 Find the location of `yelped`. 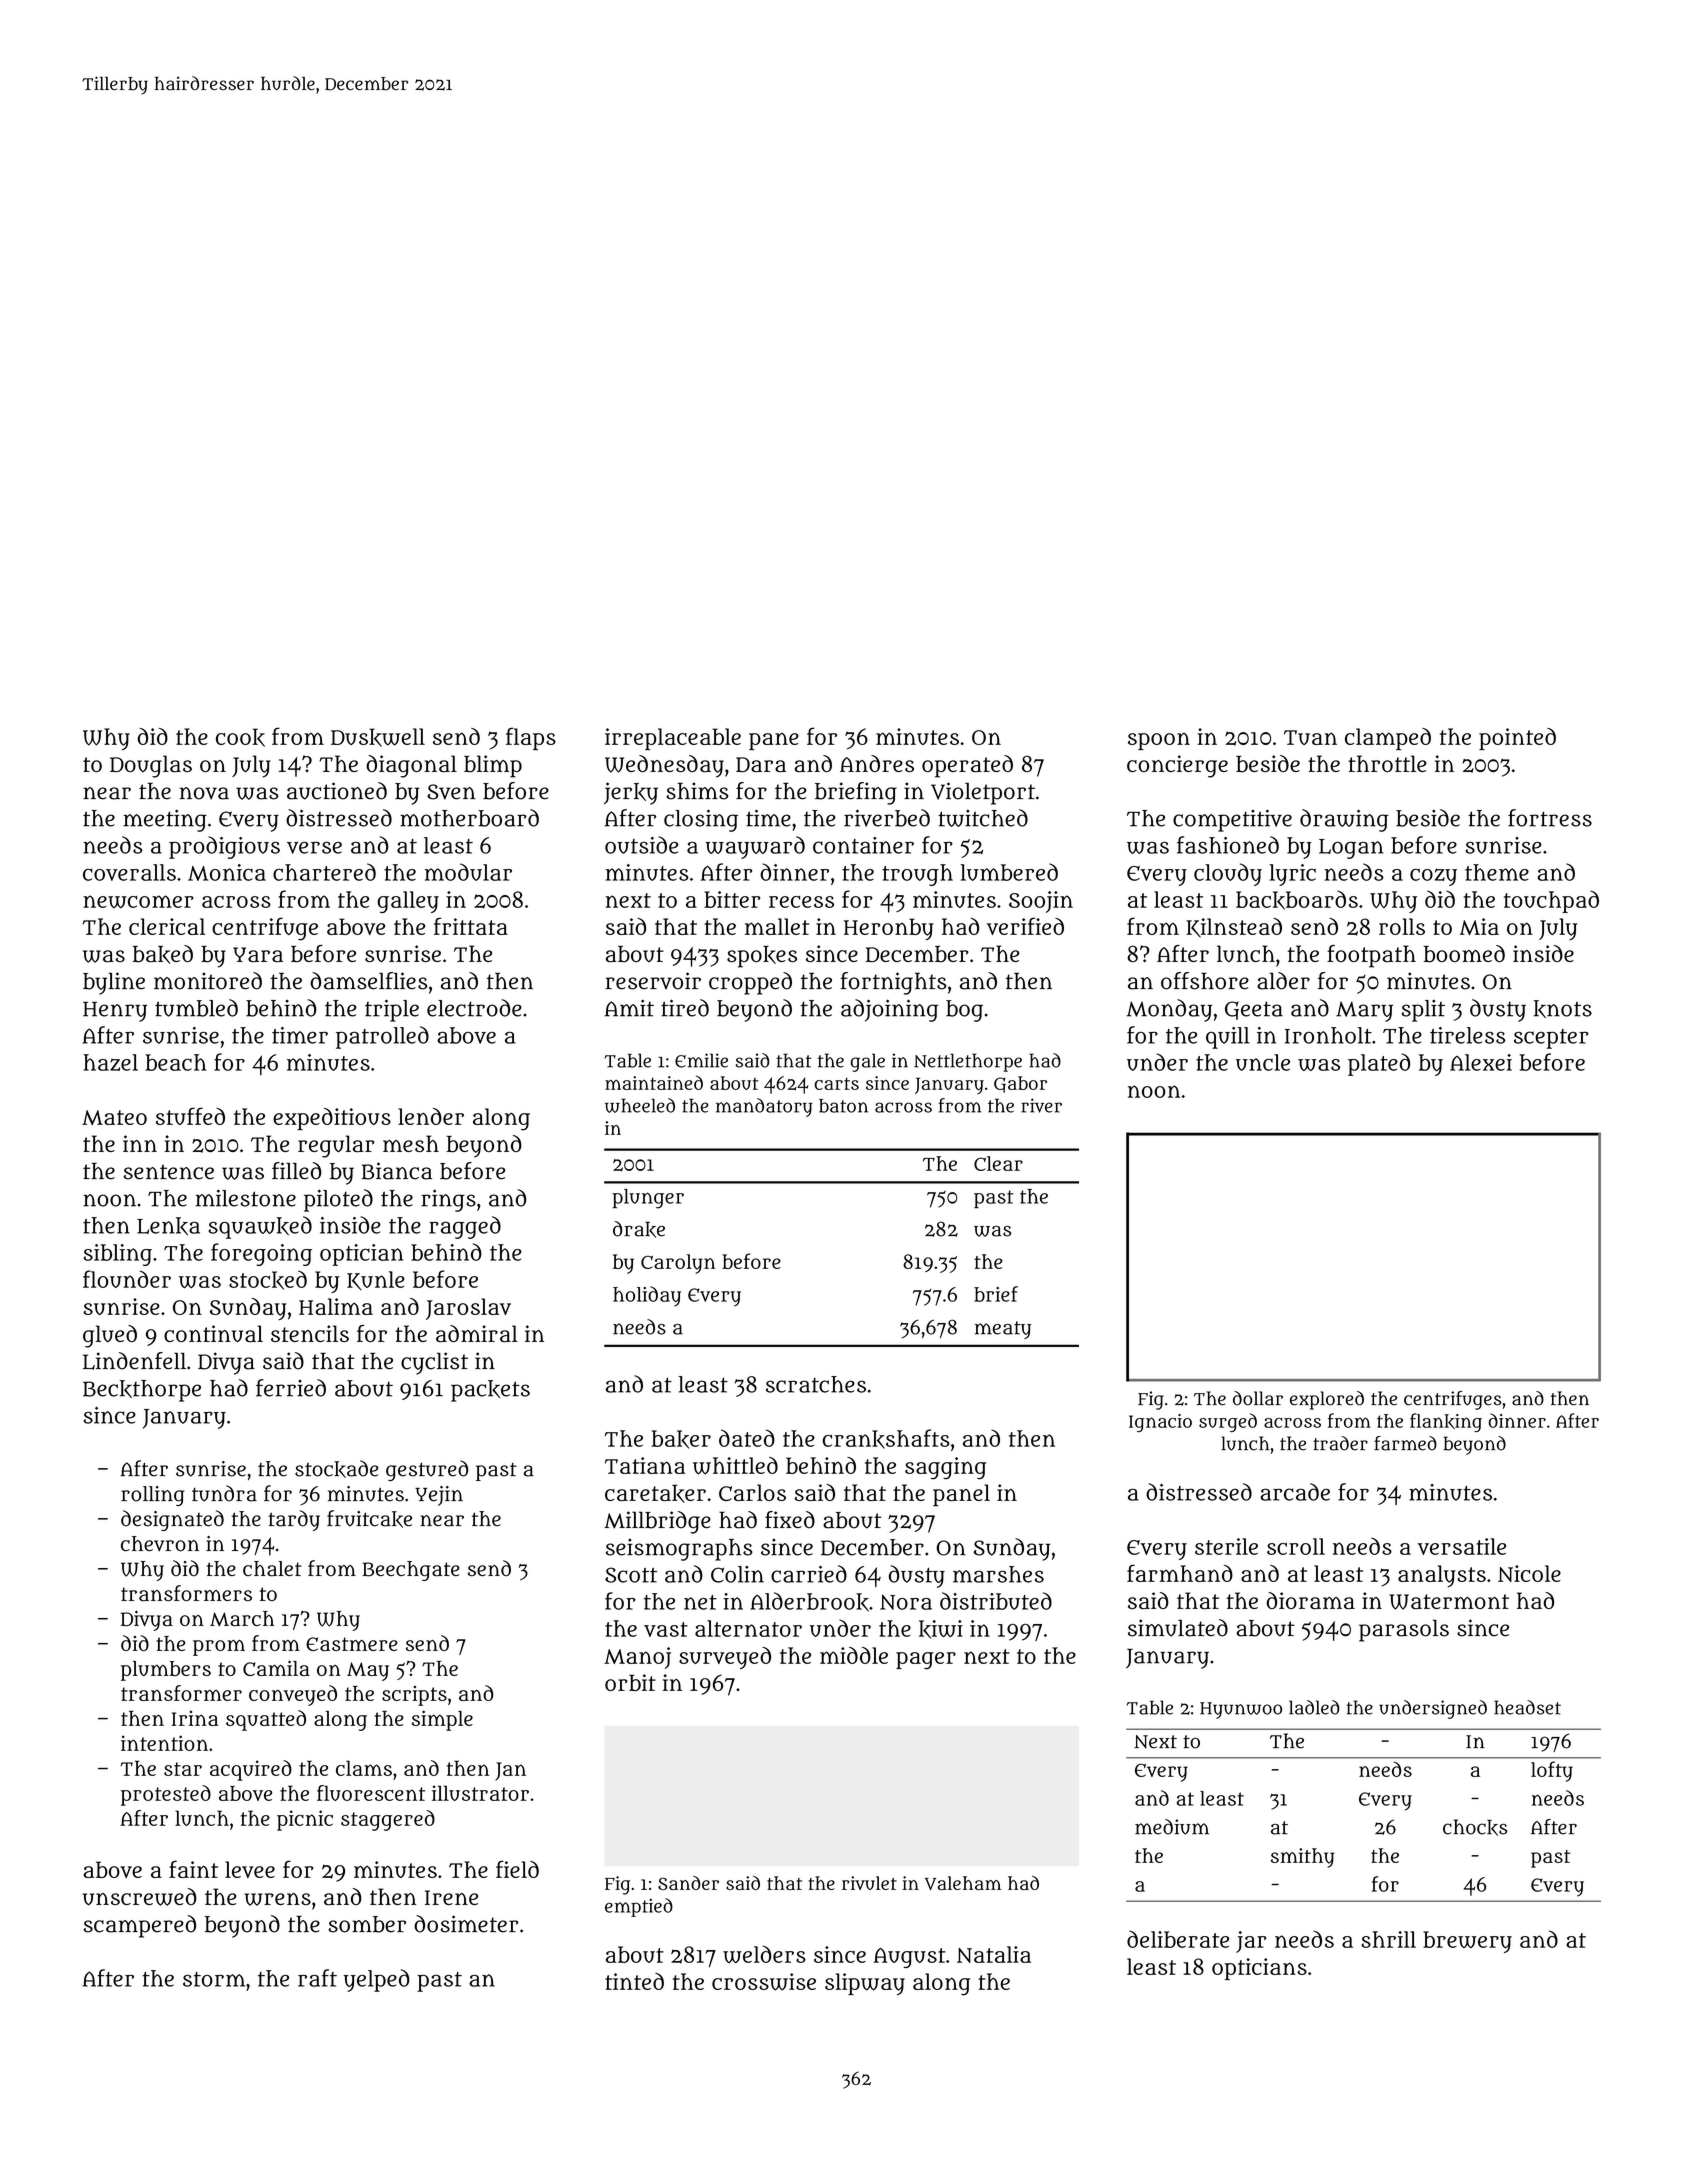

yelped is located at coordinates (377, 1980).
